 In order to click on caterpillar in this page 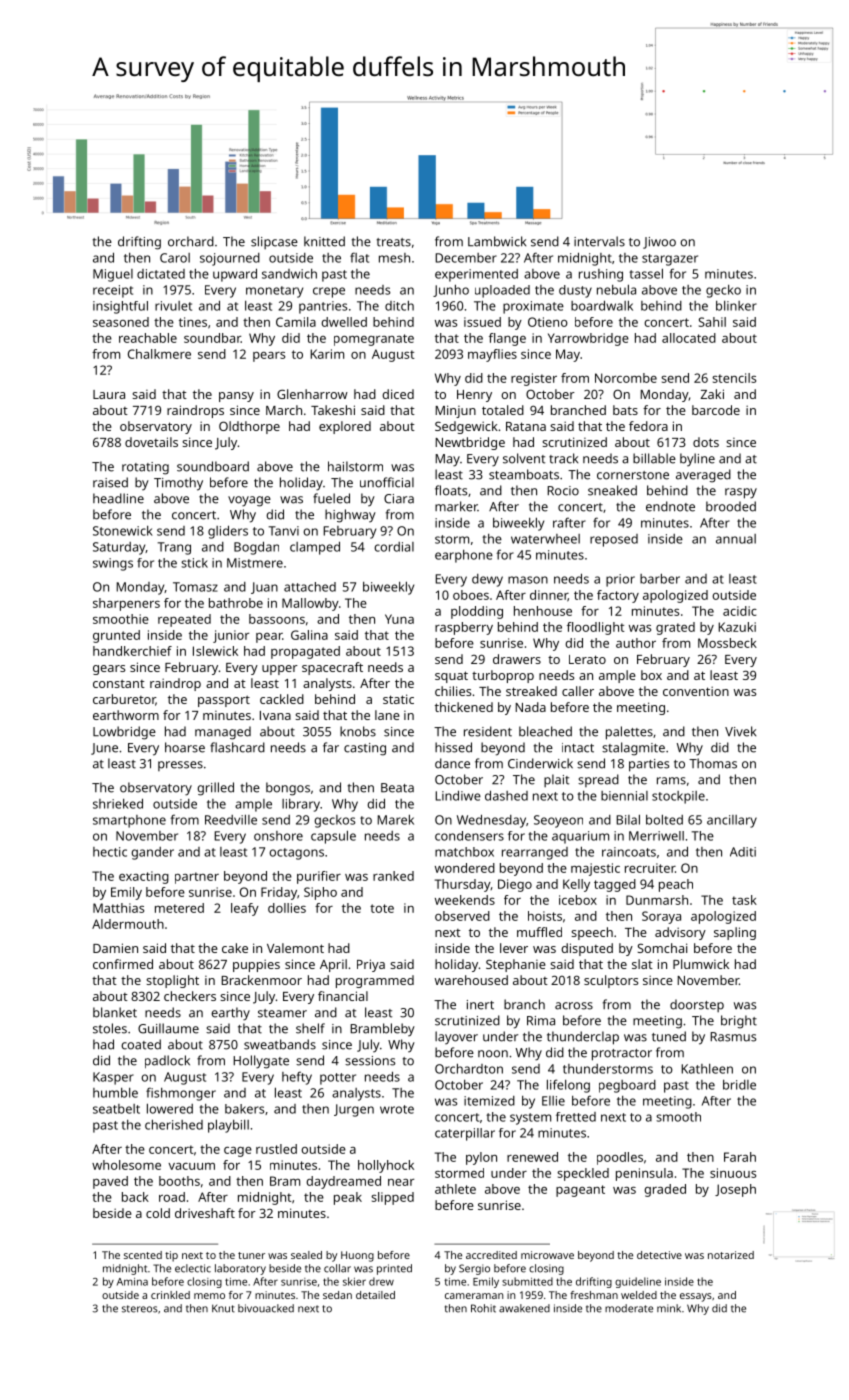, I will do `click(465, 1134)`.
